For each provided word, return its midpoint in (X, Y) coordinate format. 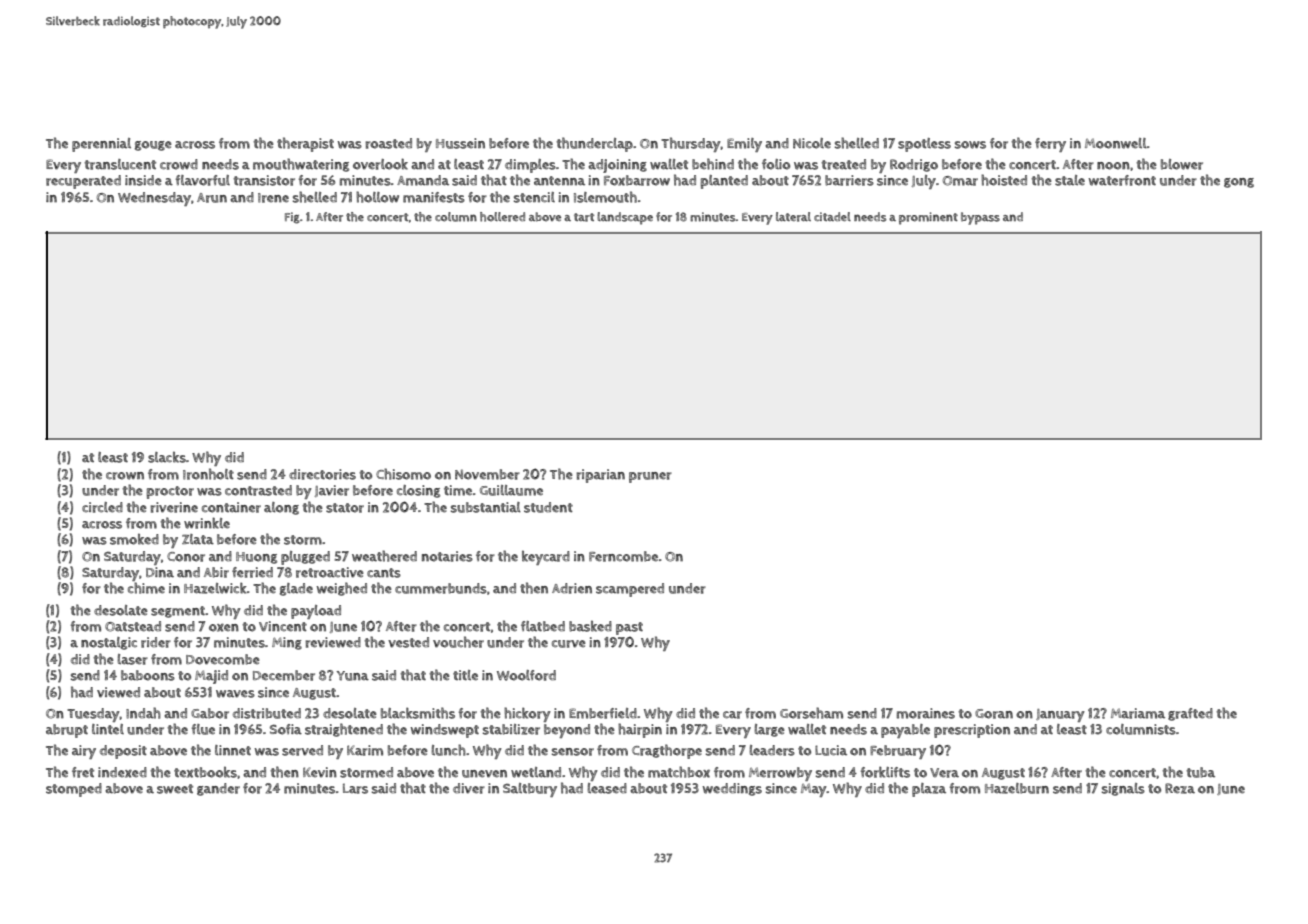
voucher (458, 642)
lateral (793, 217)
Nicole (812, 143)
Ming (287, 643)
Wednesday (154, 199)
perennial (101, 145)
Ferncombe (623, 556)
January (1060, 715)
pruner (650, 477)
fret (83, 772)
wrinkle (207, 523)
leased (607, 788)
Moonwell (1116, 143)
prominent (928, 218)
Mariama (1138, 713)
